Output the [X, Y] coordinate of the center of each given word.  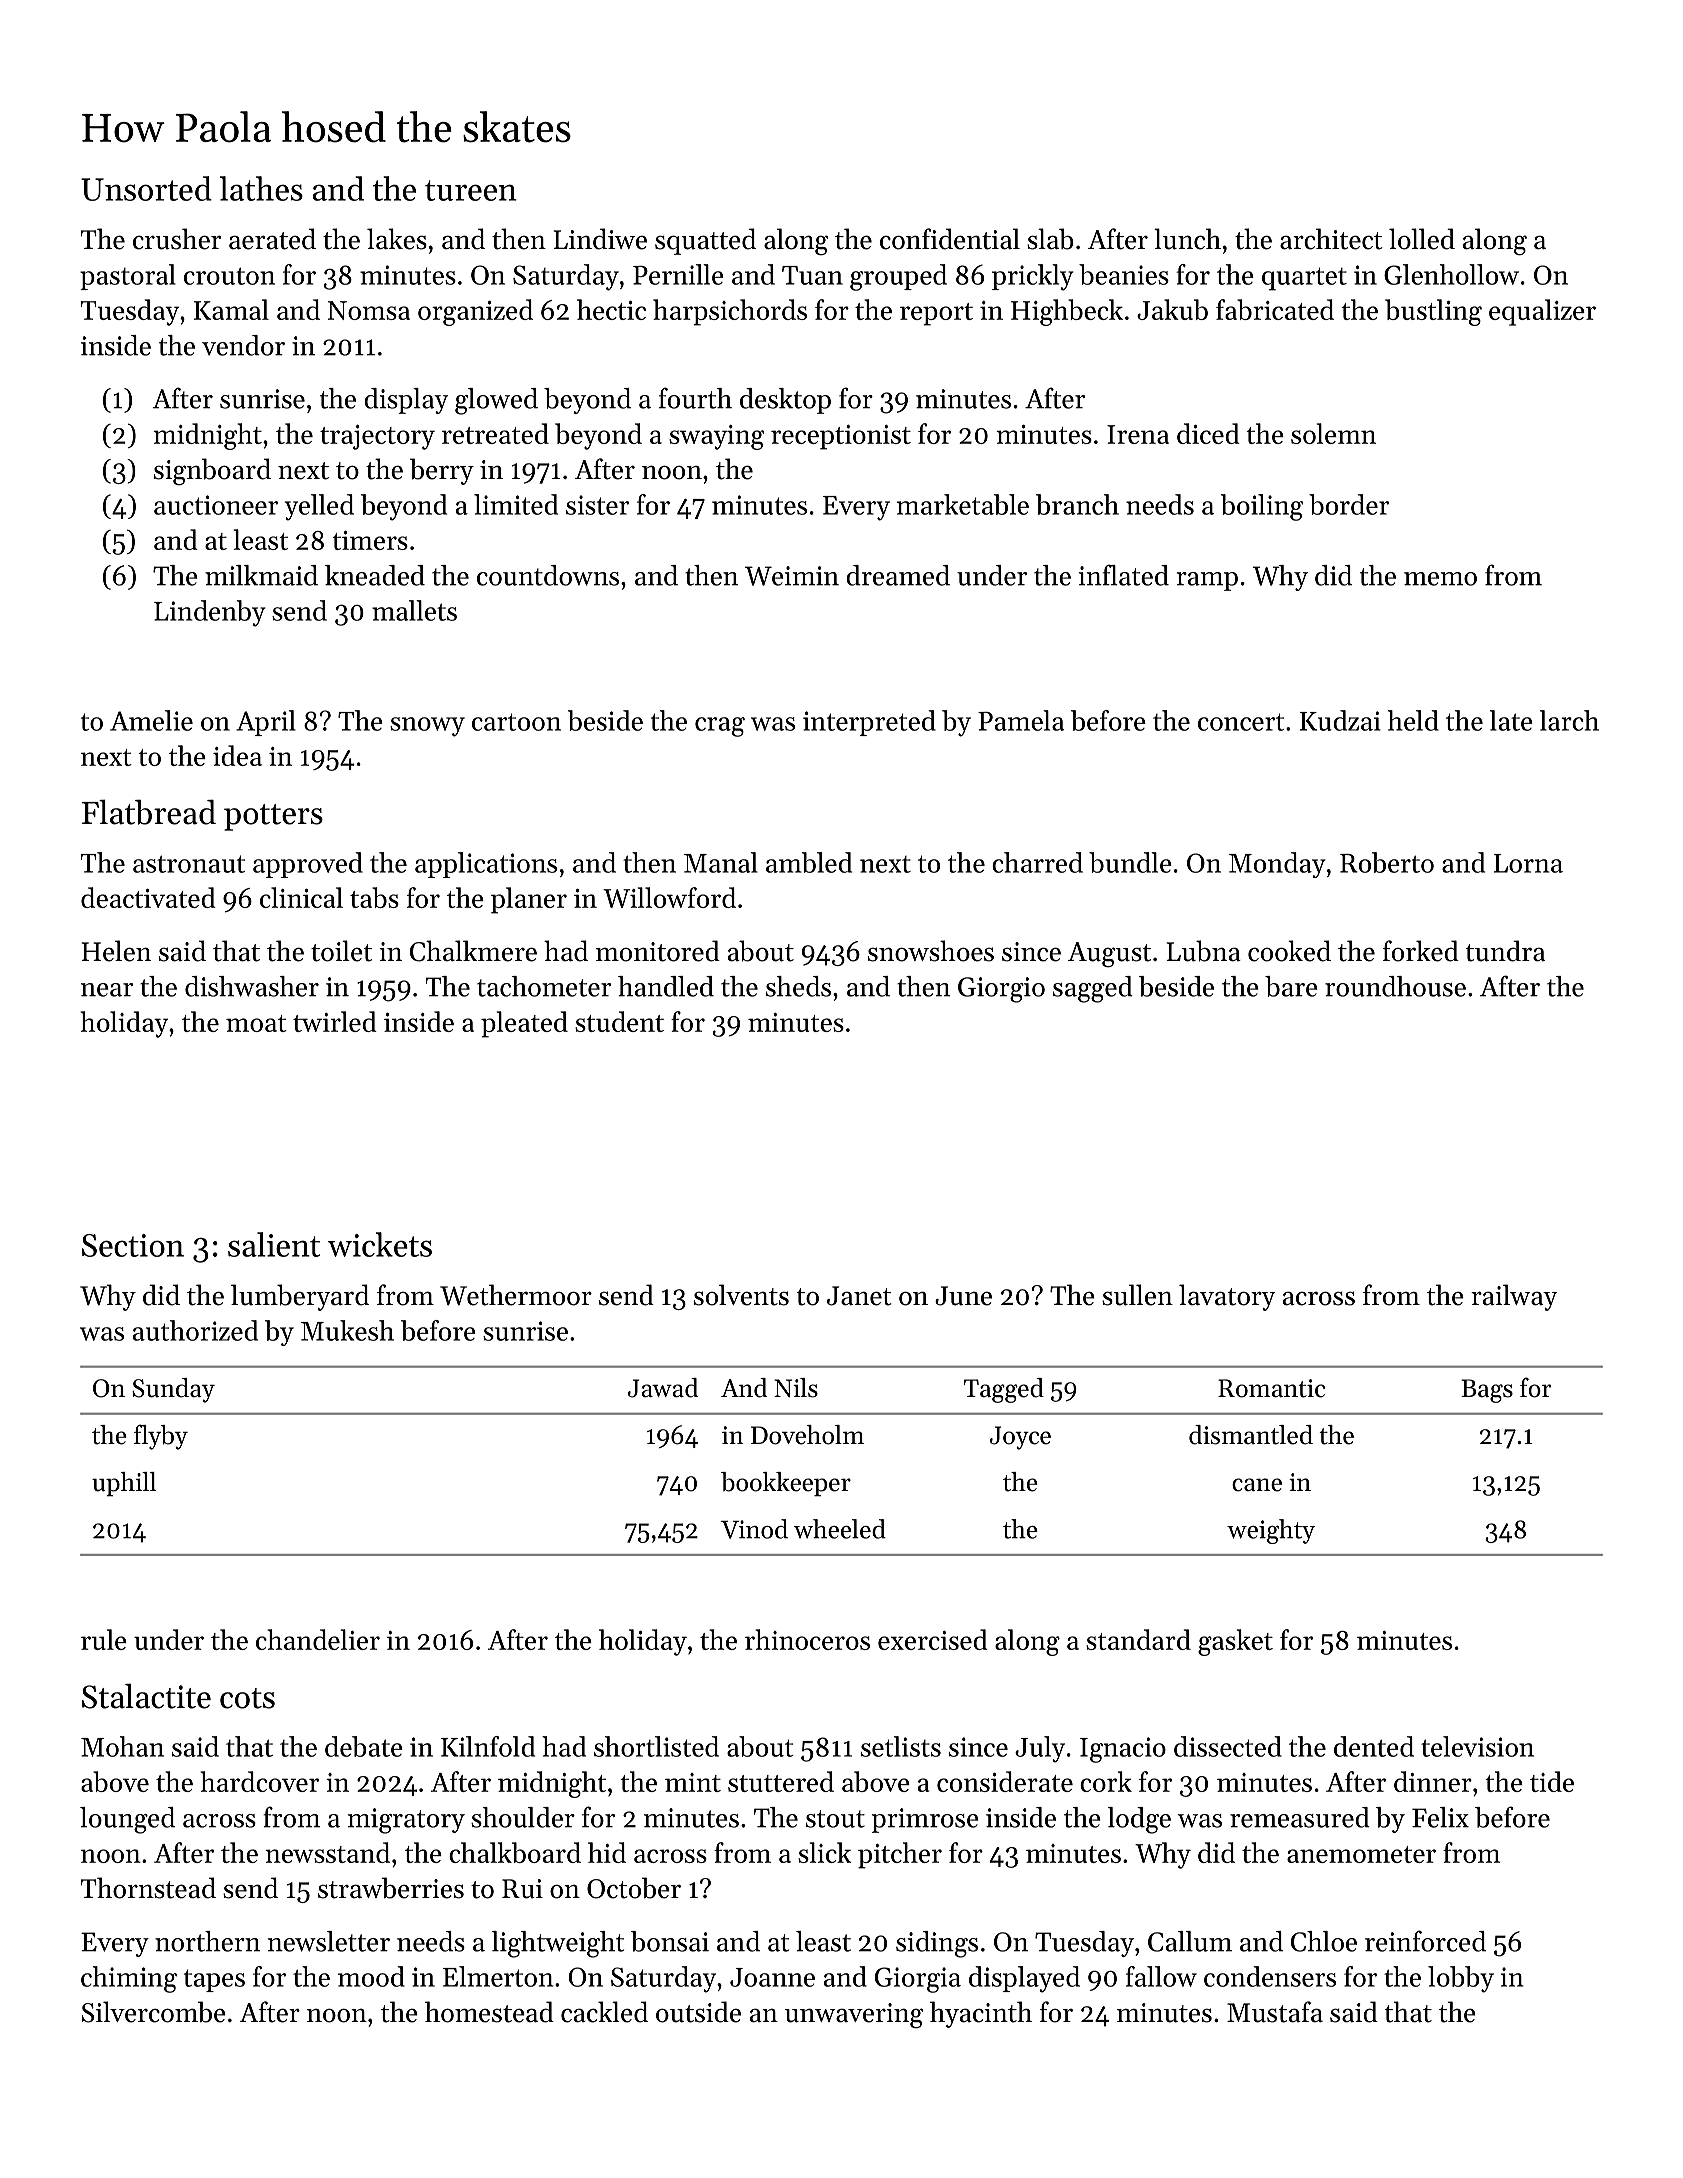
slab [1050, 239]
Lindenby [210, 613]
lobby [1461, 1979]
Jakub [1172, 309]
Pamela [1021, 720]
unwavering [854, 2015]
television [1477, 1746]
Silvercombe [153, 2012]
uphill [124, 1484]
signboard [212, 471]
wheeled [840, 1529]
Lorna [1528, 863]
